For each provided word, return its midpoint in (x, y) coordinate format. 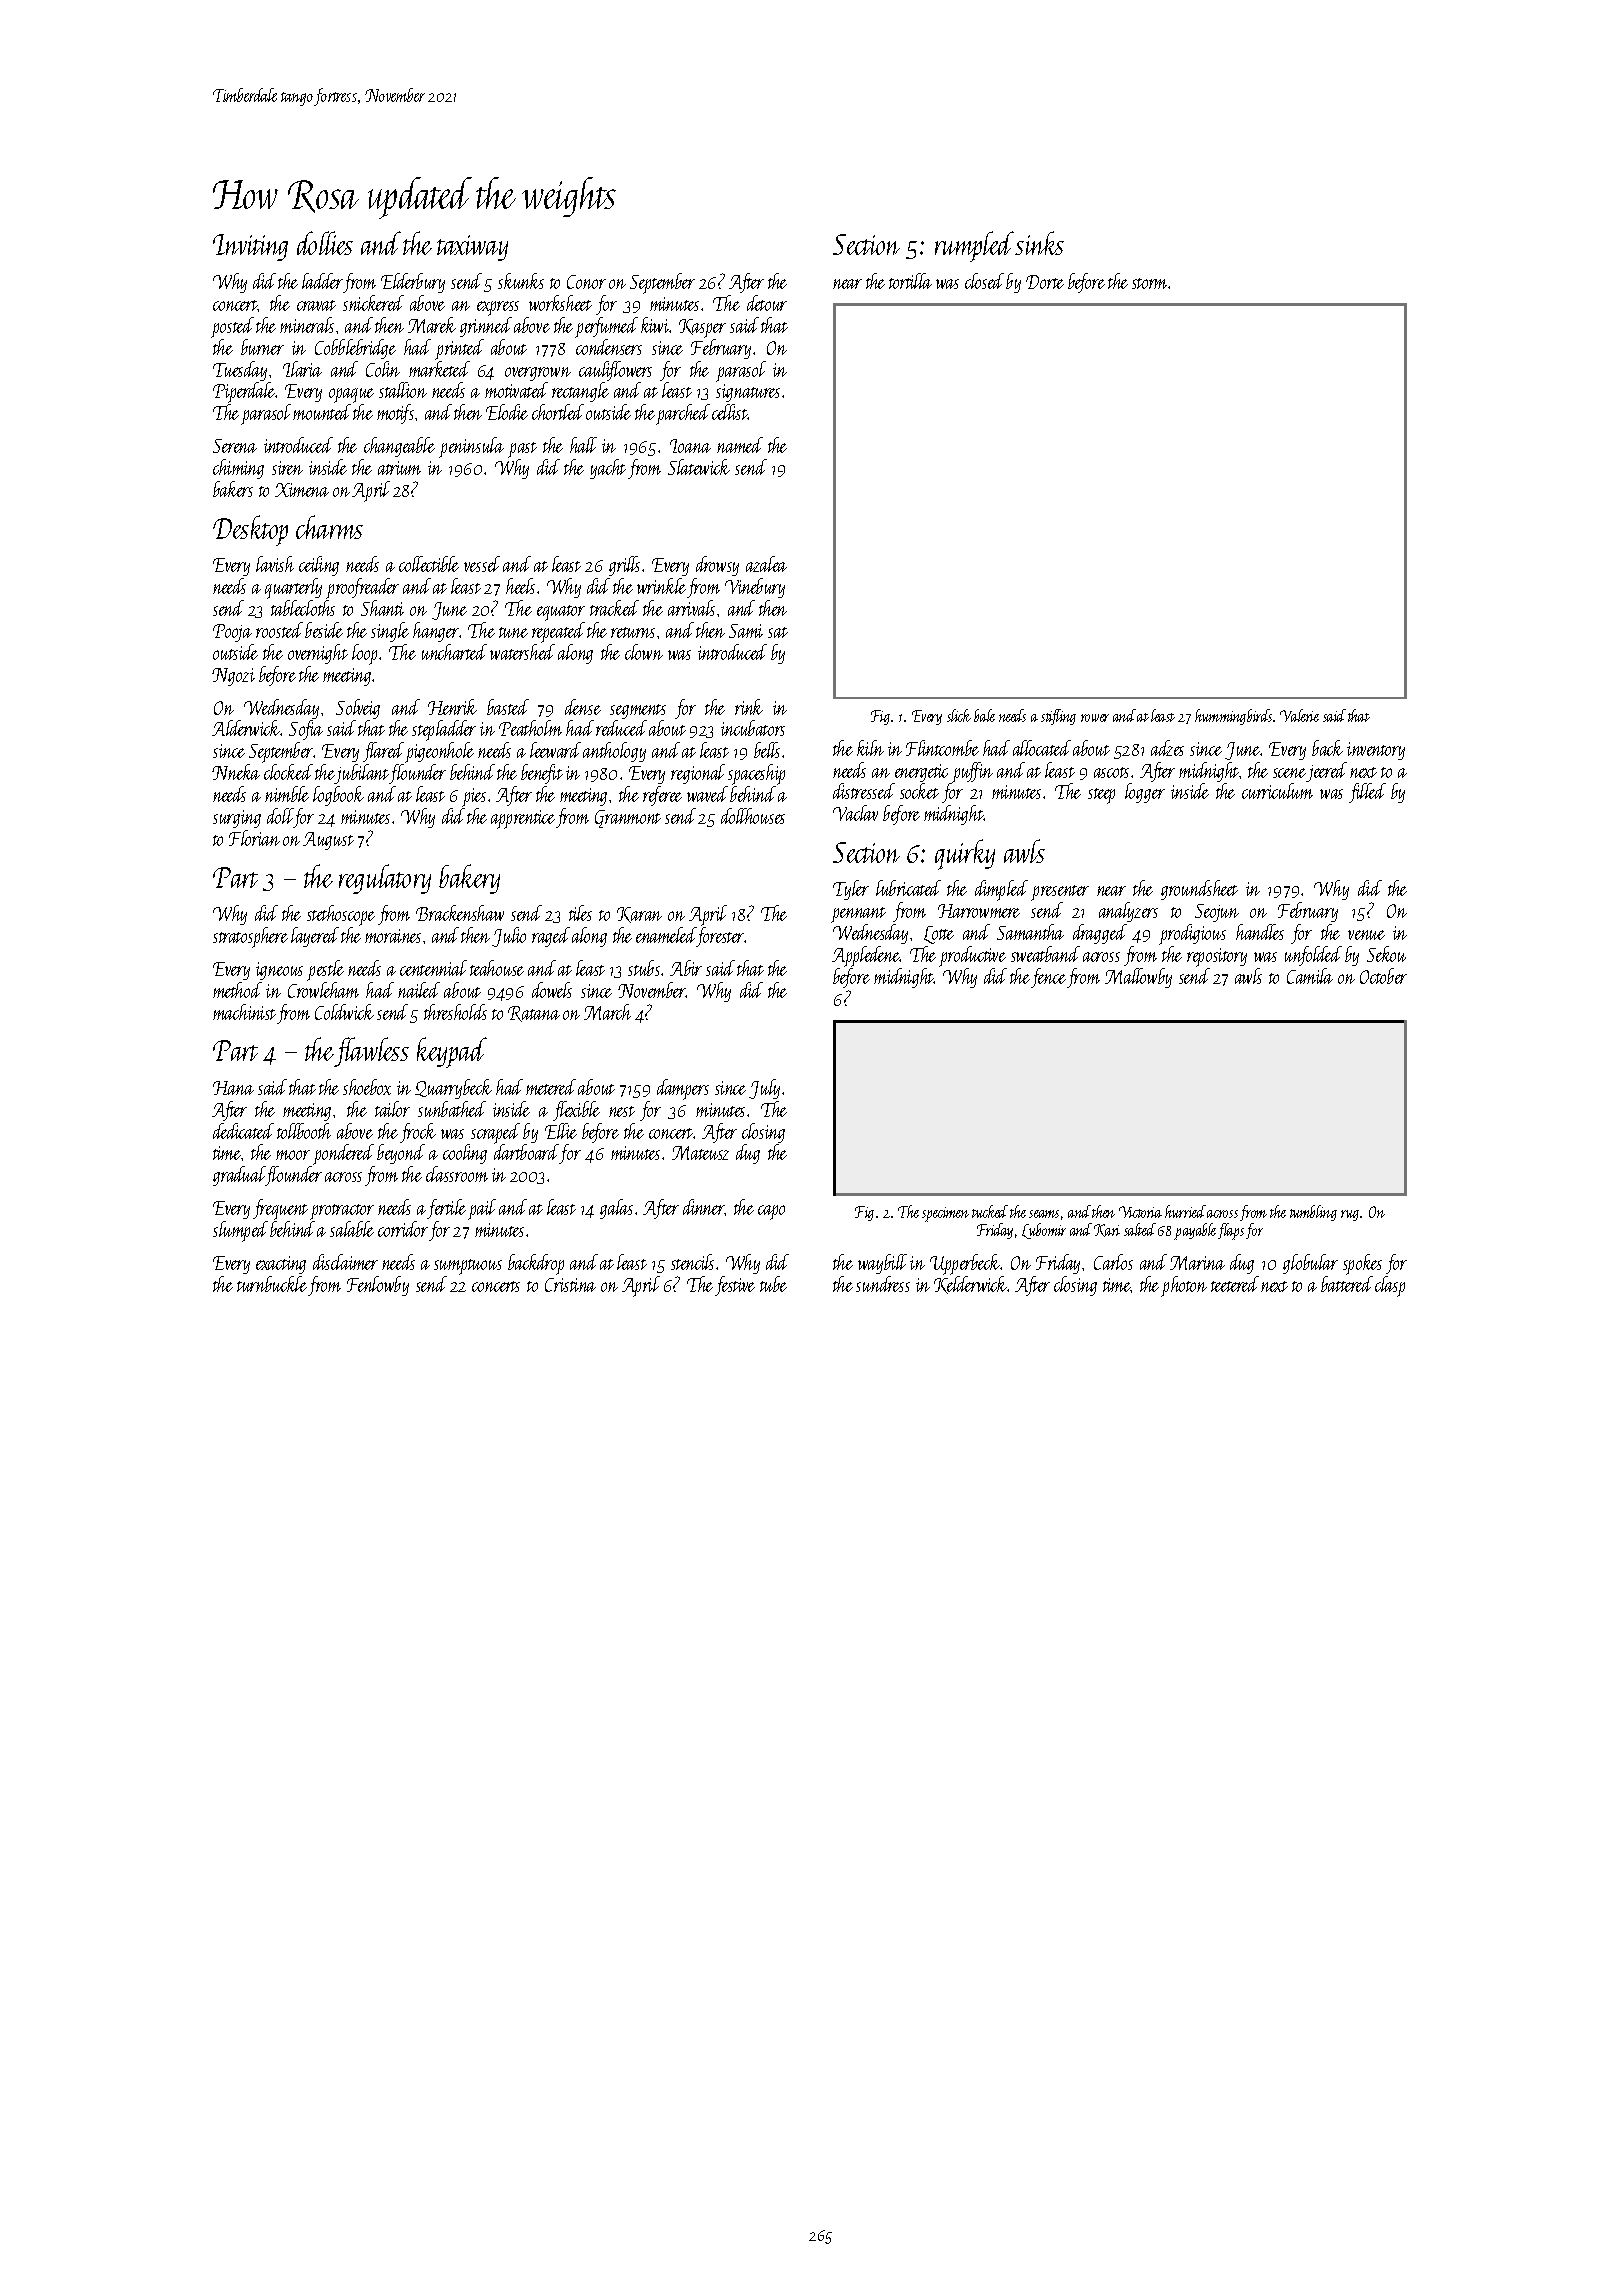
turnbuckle (272, 1284)
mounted (322, 412)
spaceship (756, 774)
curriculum (1277, 791)
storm (1150, 283)
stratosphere (250, 937)
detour (767, 303)
